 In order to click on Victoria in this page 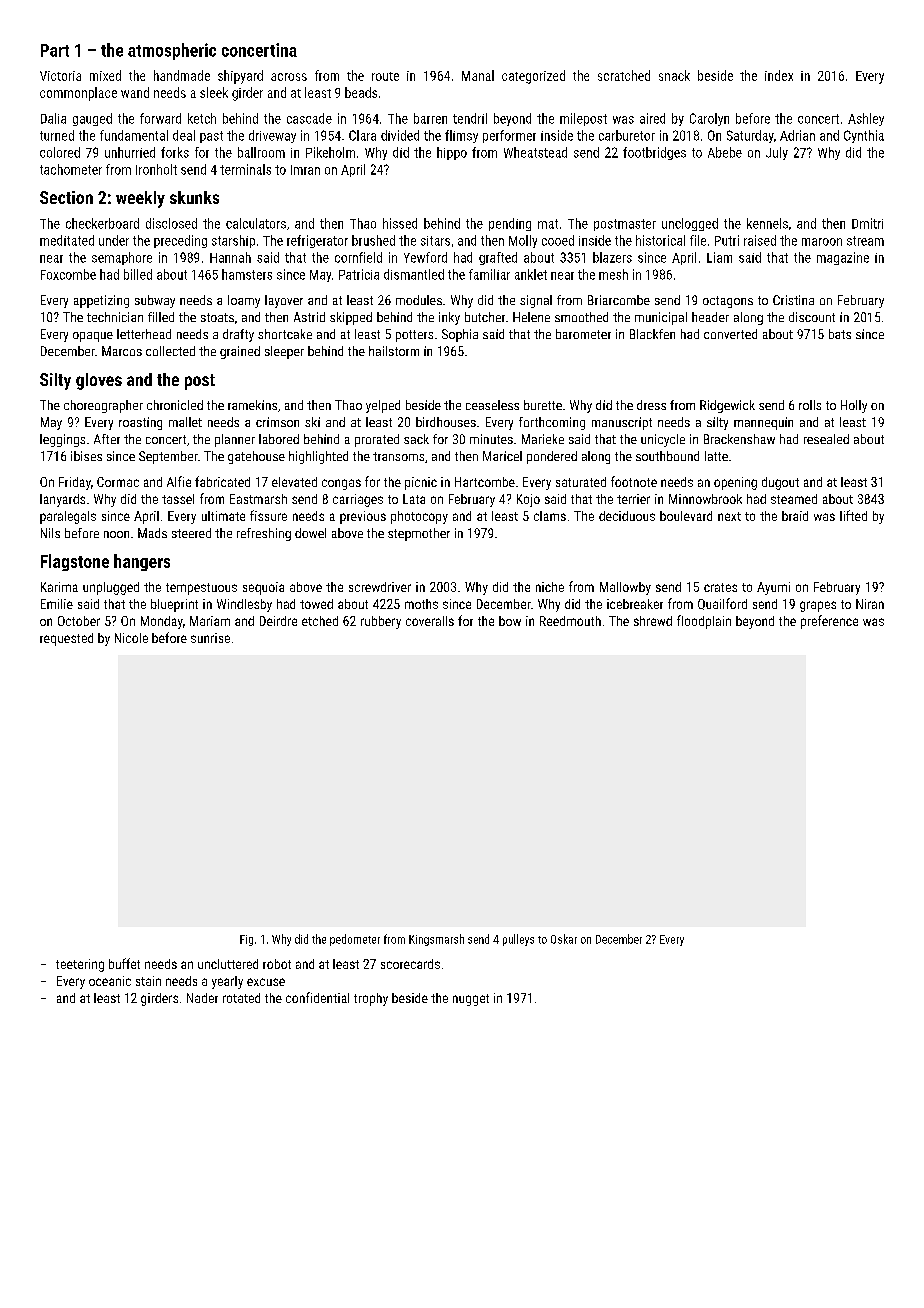, I will do `click(60, 76)`.
